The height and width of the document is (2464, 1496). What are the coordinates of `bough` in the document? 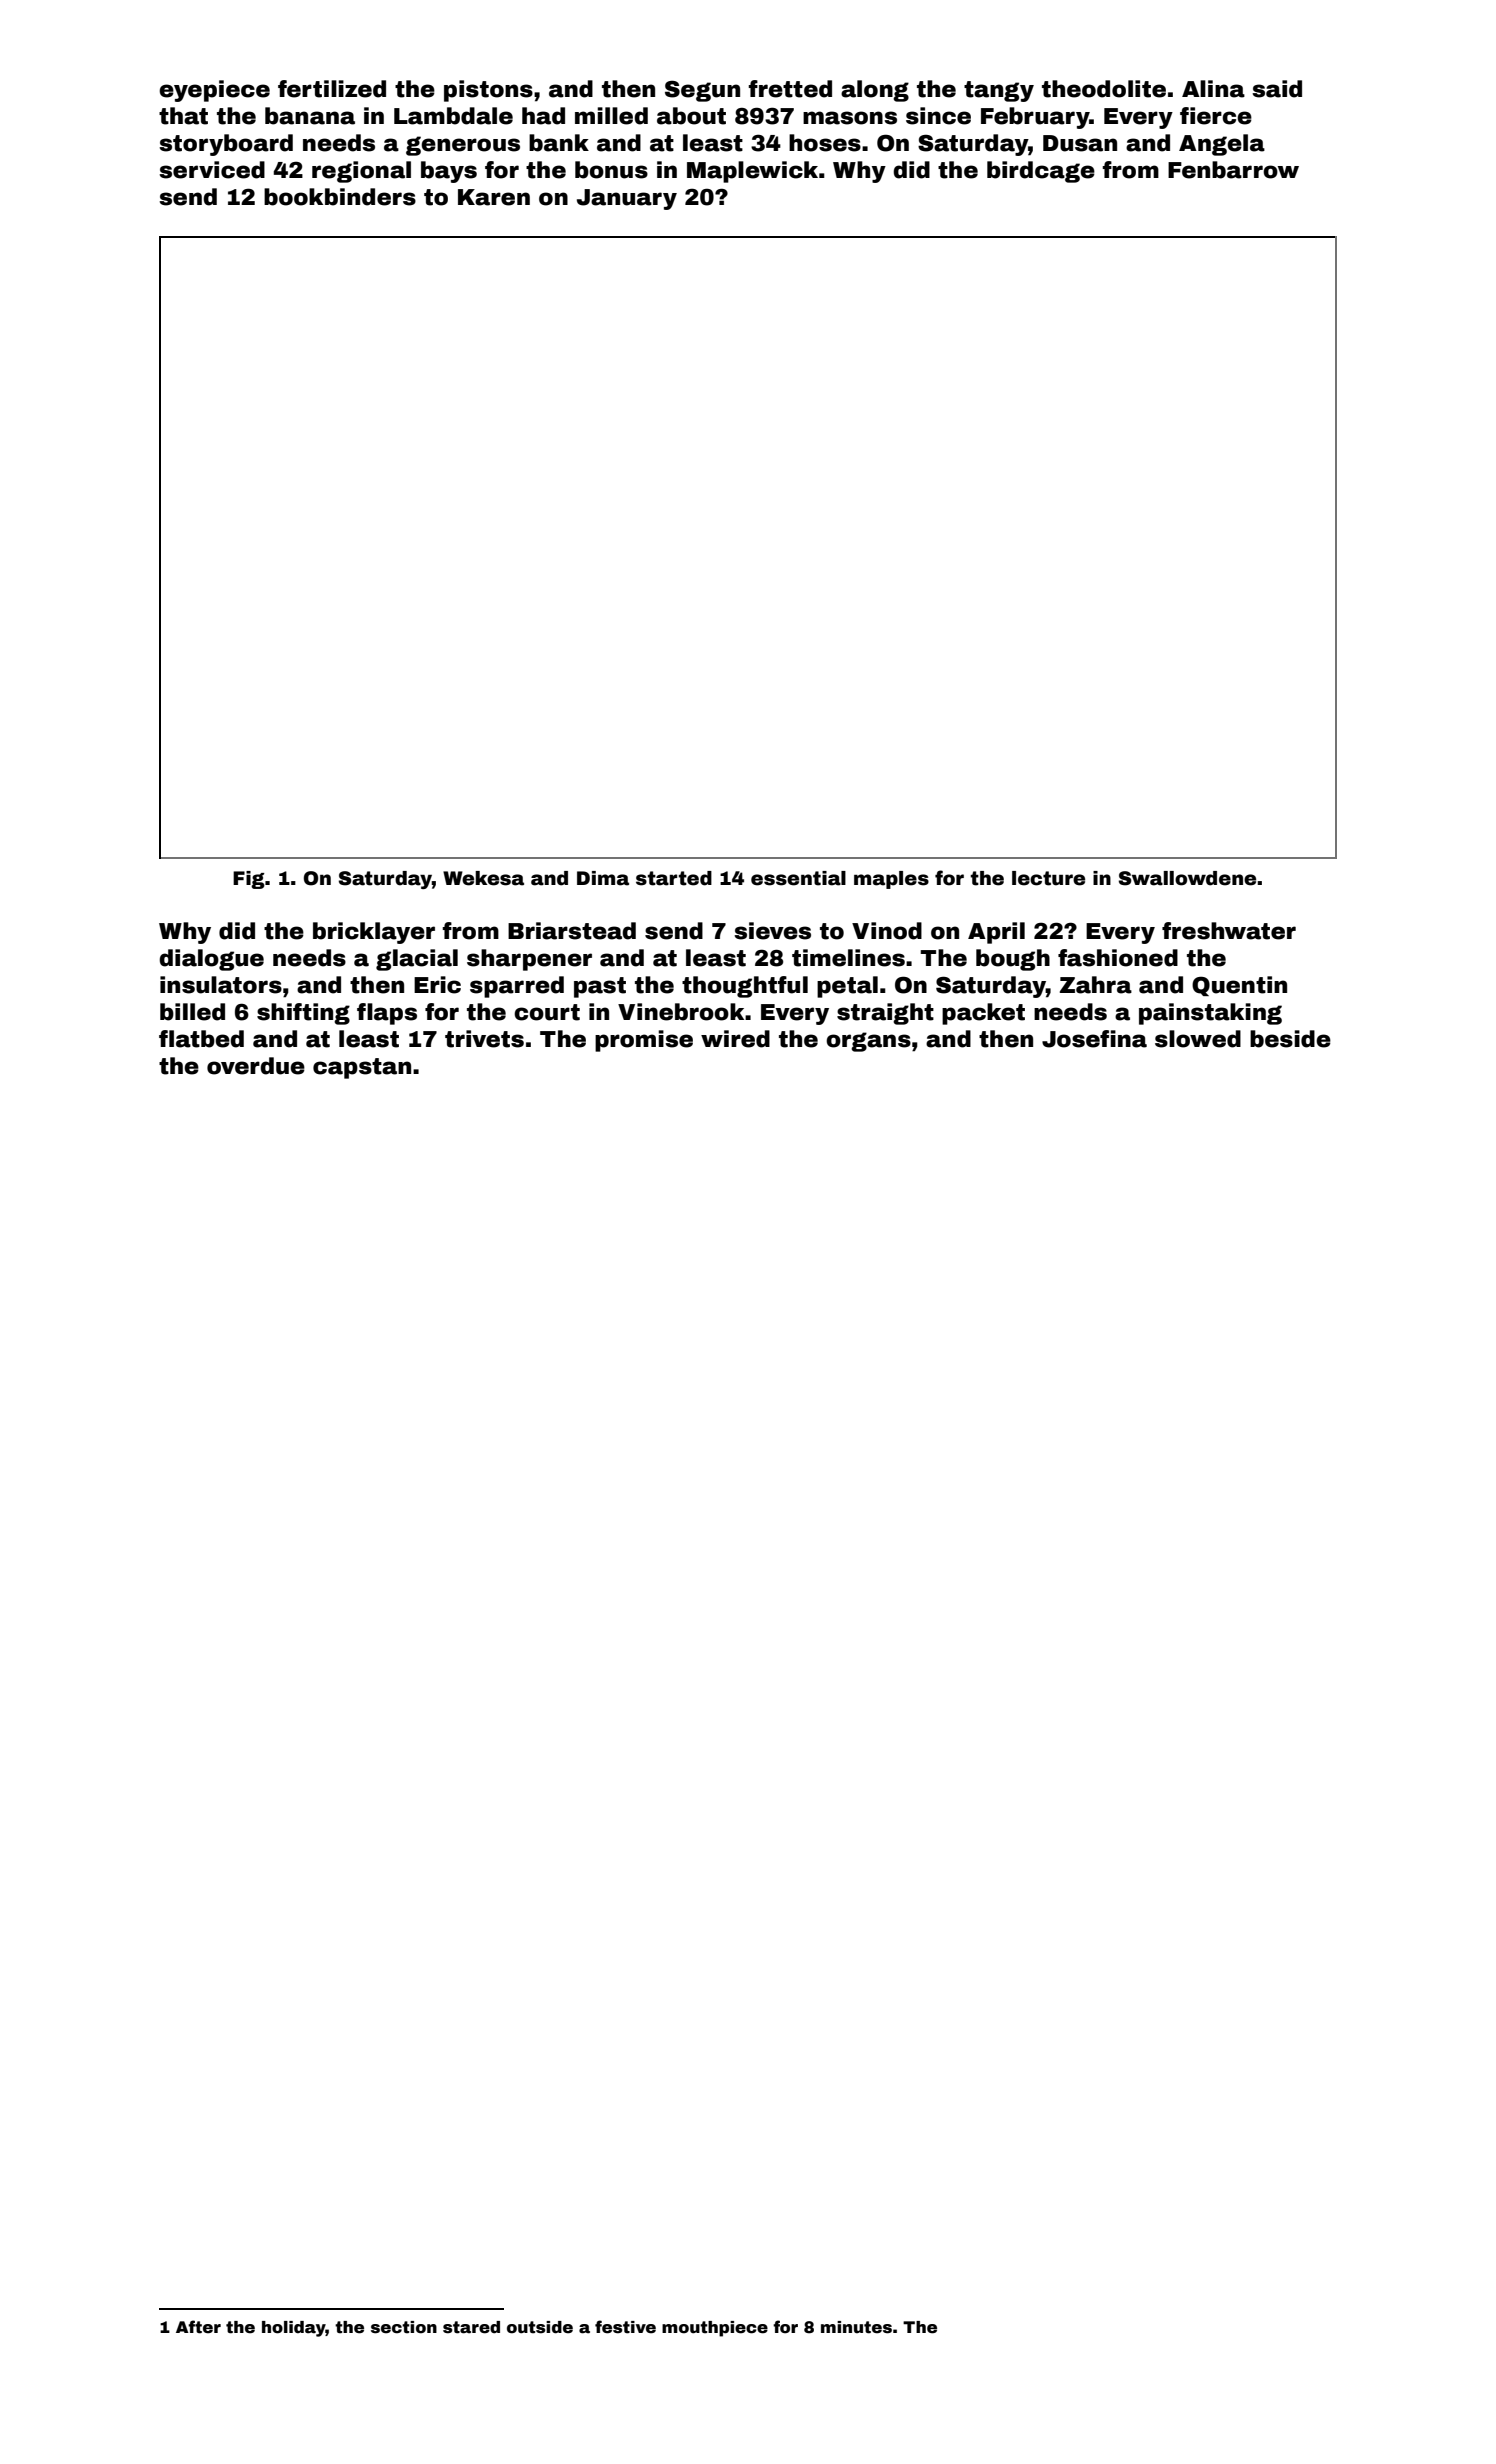 It's located at (1013, 960).
